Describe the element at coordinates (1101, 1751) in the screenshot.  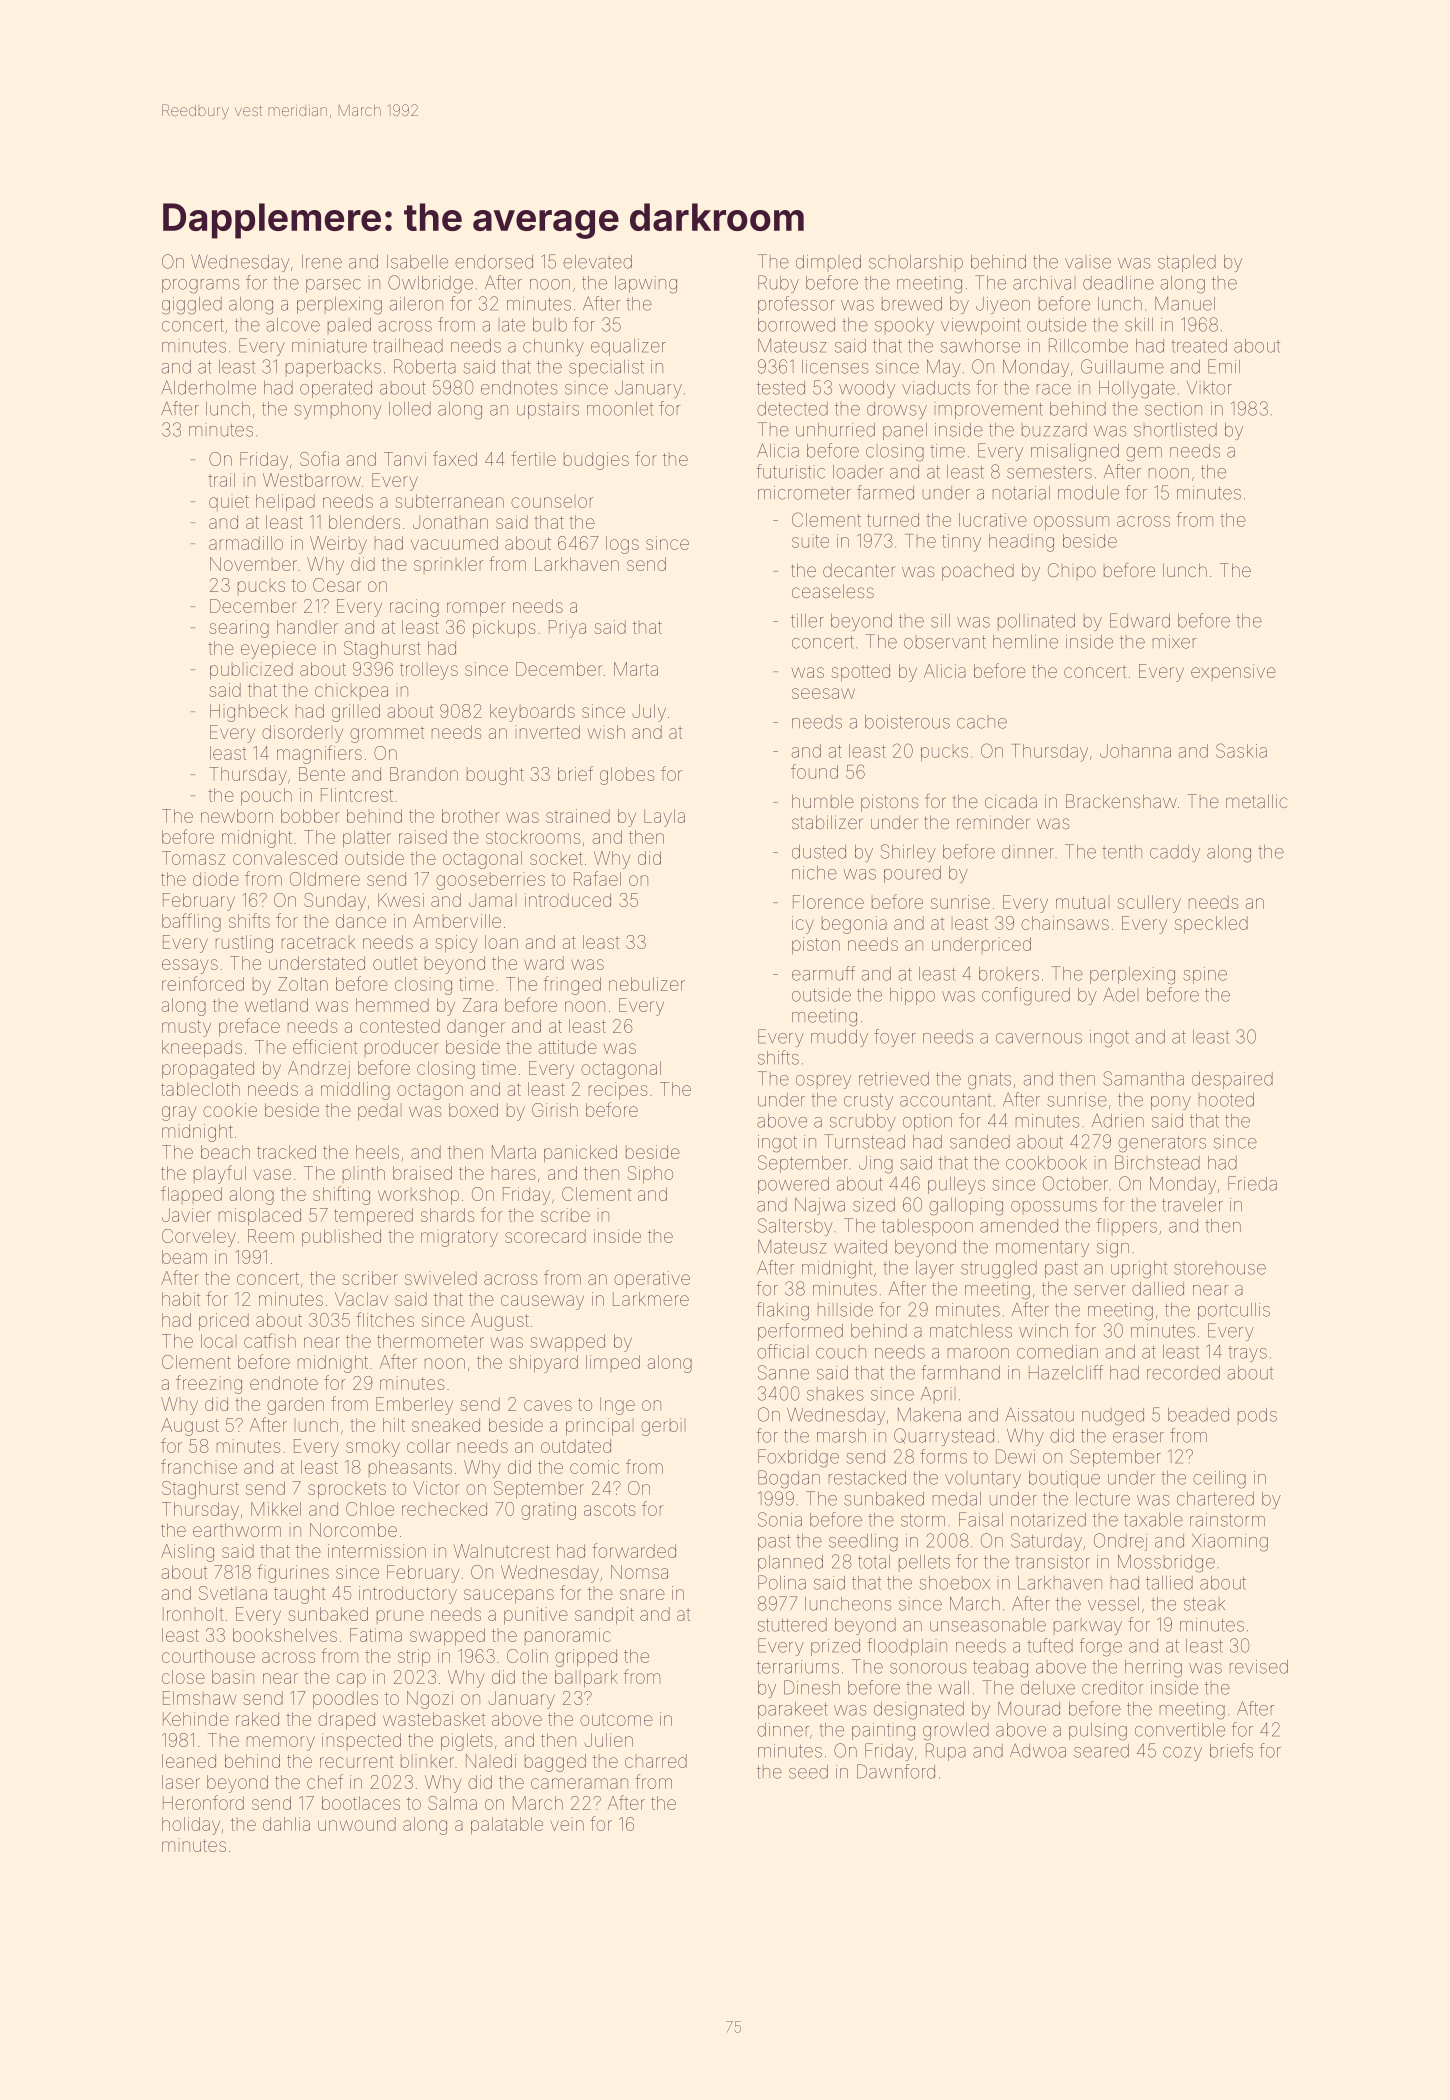
I see `seared` at that location.
